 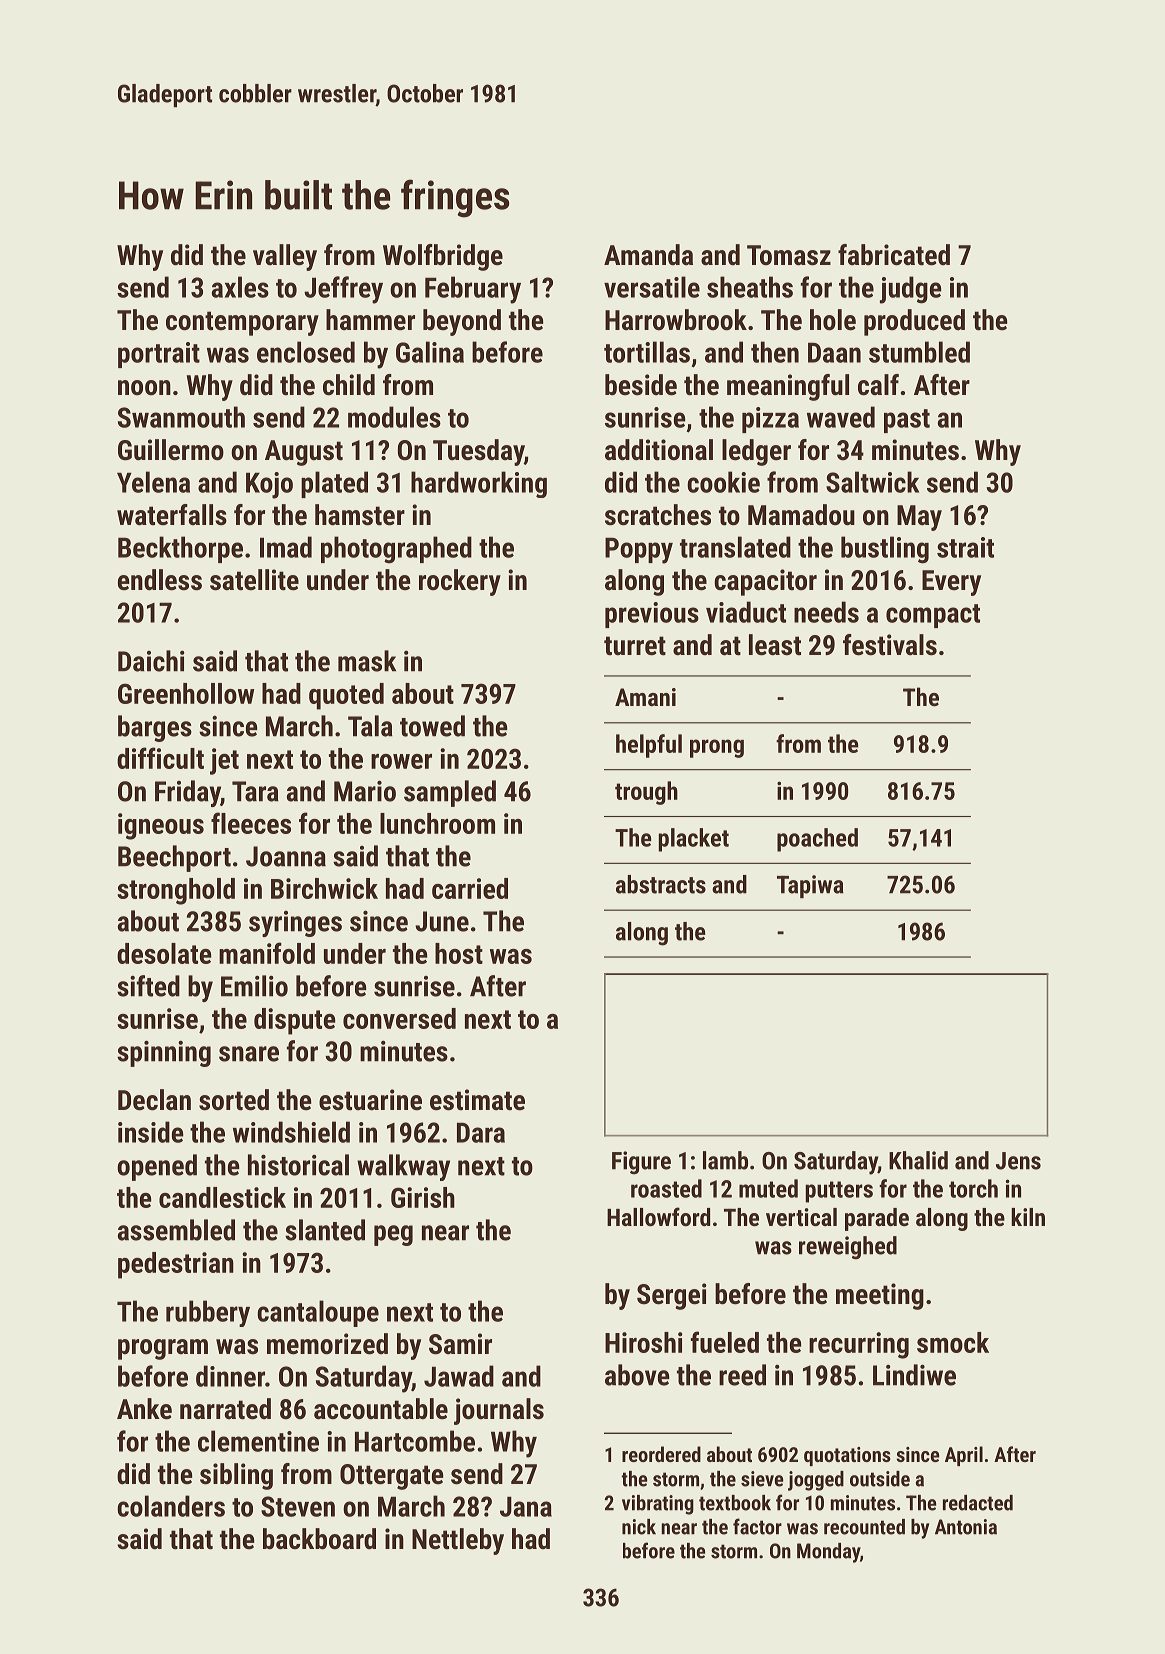 What do you see at coordinates (163, 1349) in the image?
I see `program` at bounding box center [163, 1349].
